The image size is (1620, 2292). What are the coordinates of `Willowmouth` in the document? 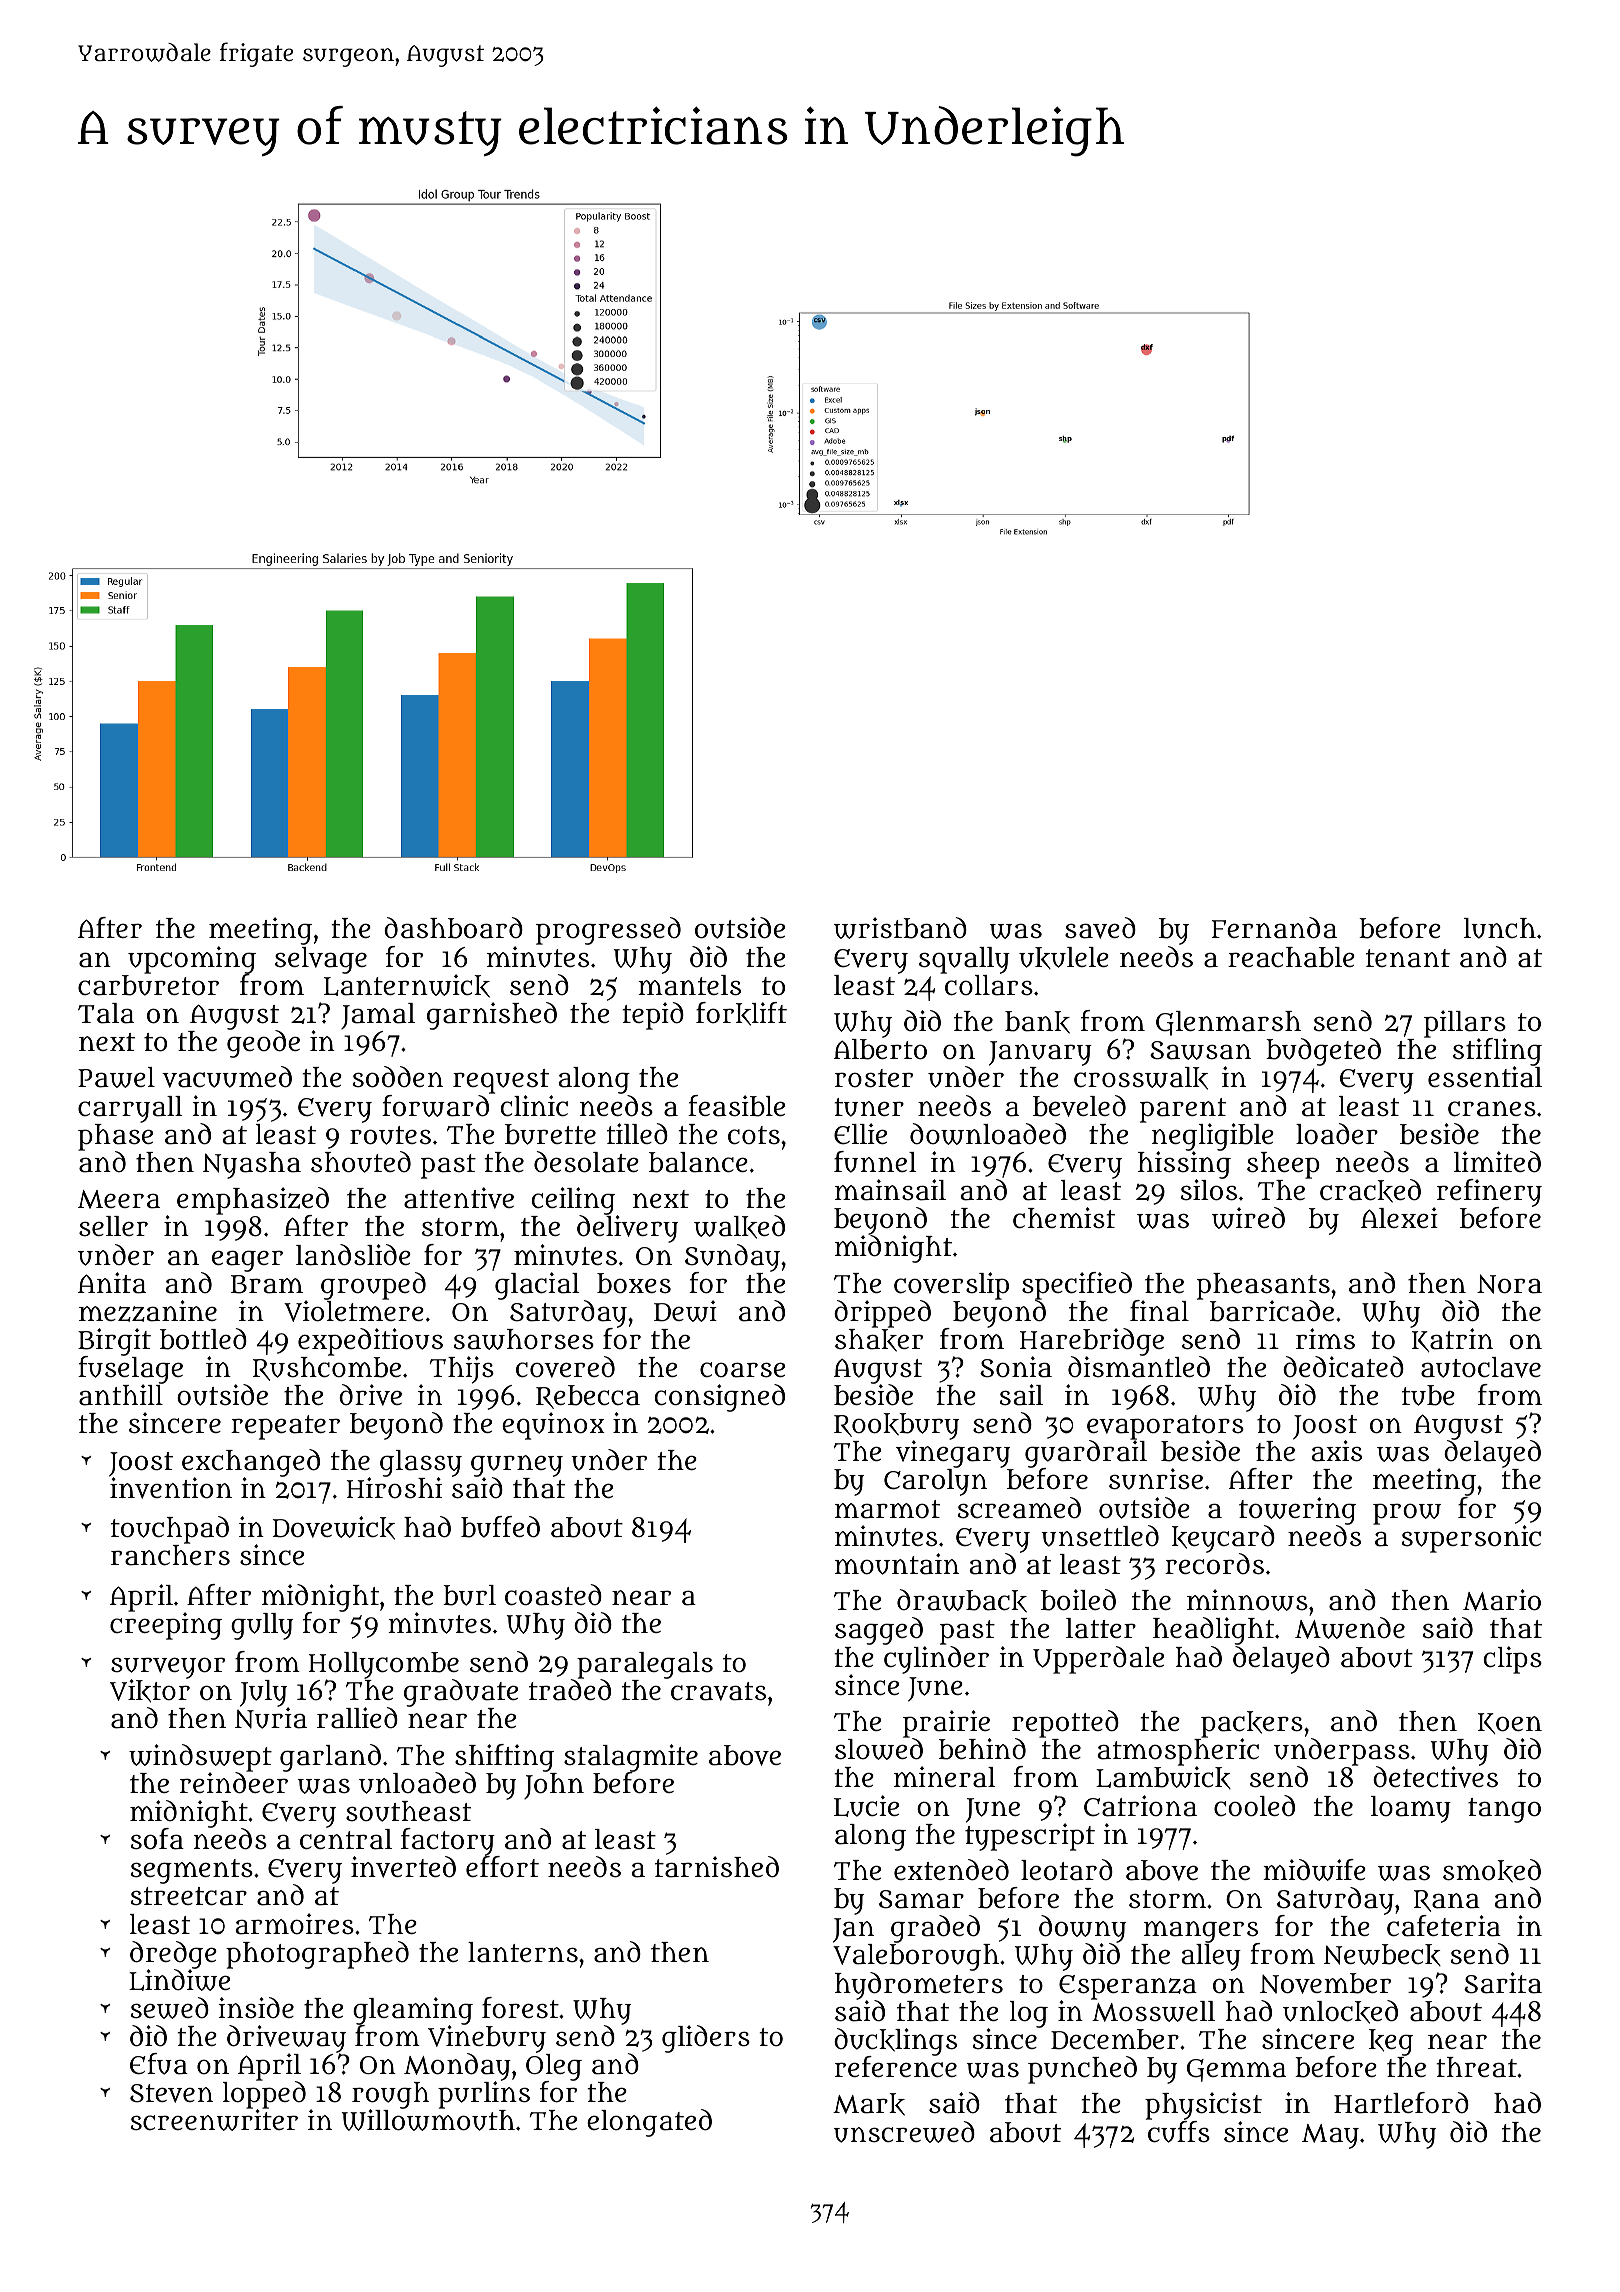 It's located at (428, 2120).
